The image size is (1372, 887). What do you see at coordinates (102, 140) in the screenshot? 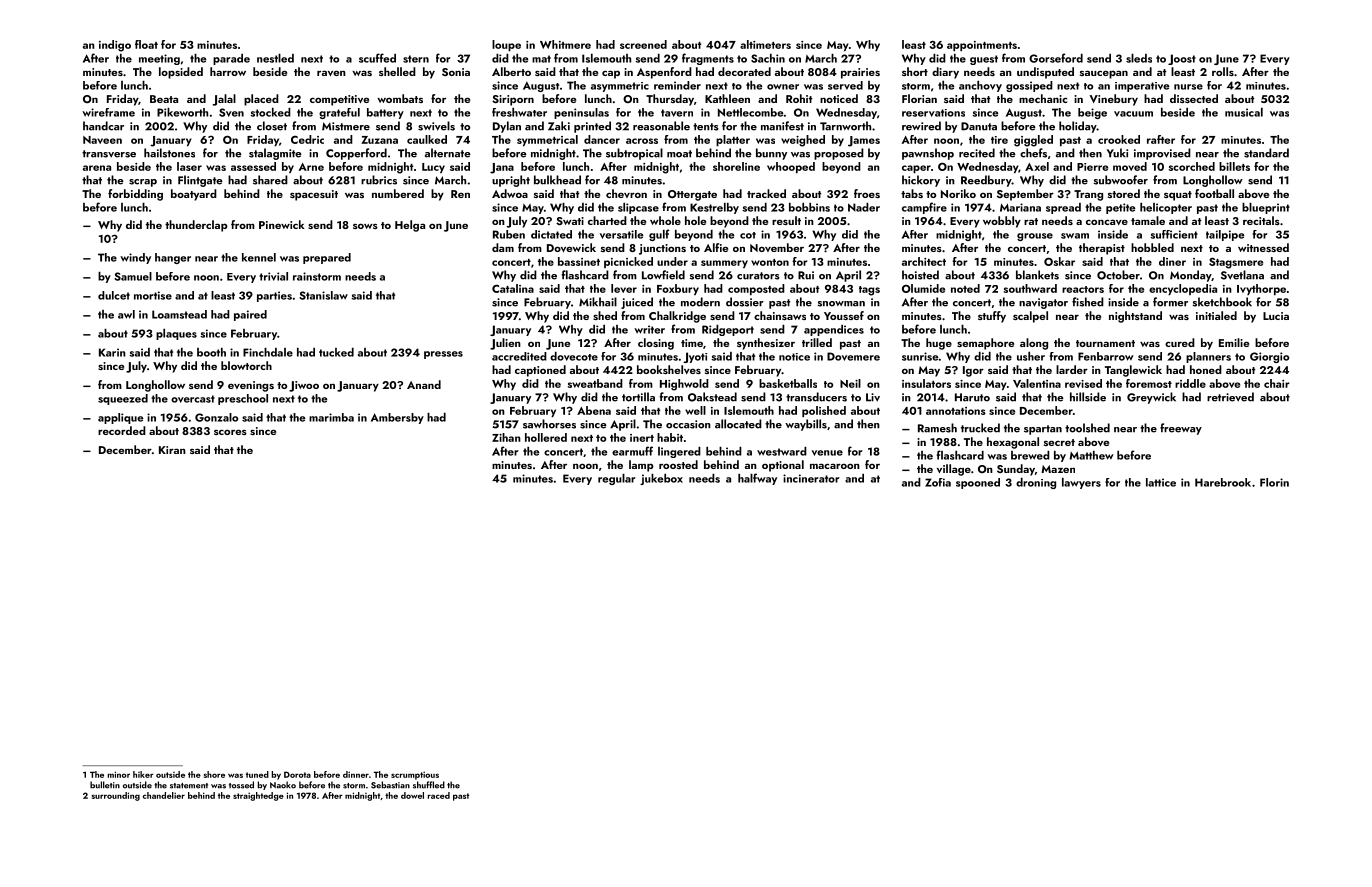
I see `Naveen` at bounding box center [102, 140].
